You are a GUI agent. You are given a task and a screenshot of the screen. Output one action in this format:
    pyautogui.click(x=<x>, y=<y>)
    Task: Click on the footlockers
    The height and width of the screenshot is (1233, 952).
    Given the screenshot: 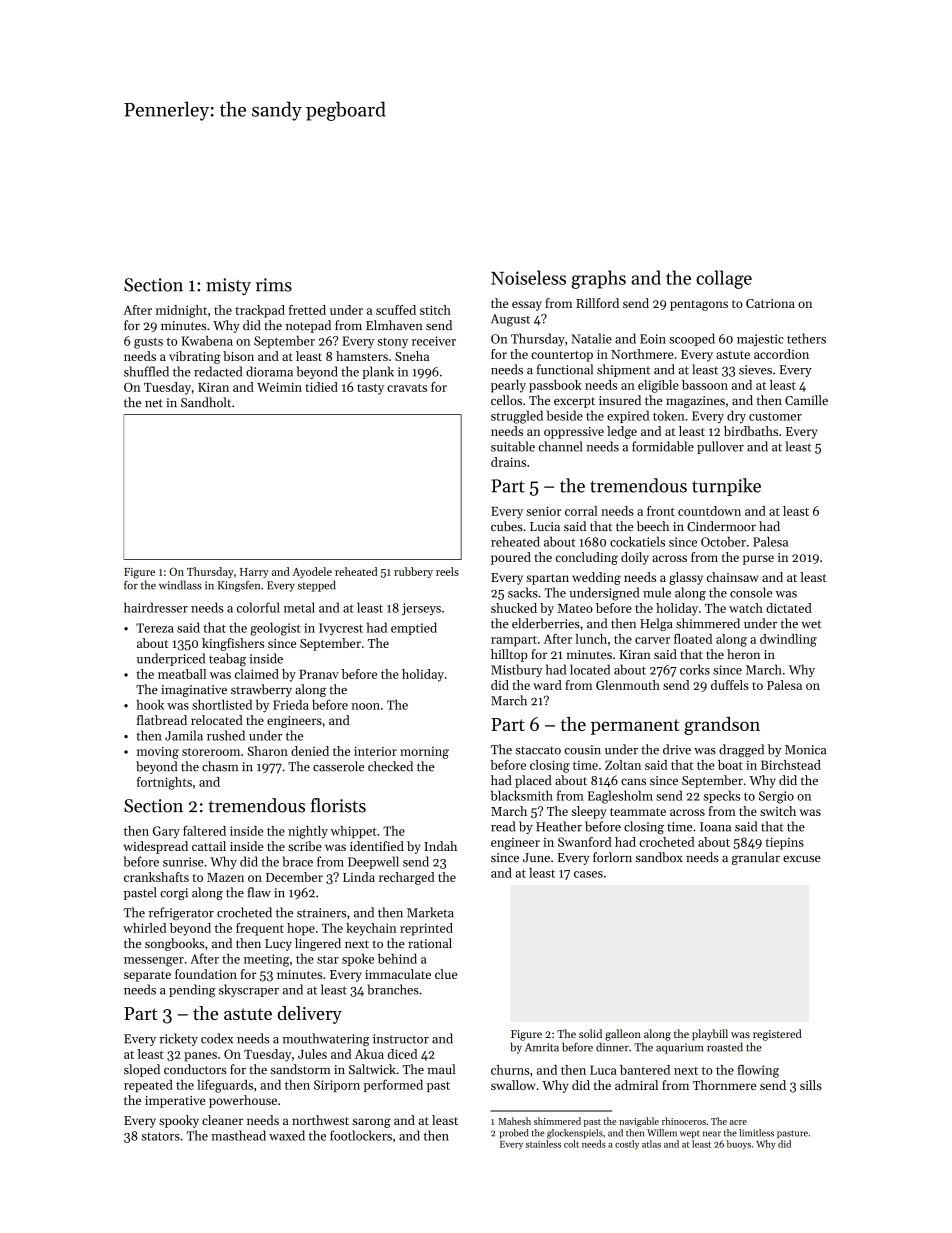 What is the action you would take?
    pyautogui.click(x=361, y=1135)
